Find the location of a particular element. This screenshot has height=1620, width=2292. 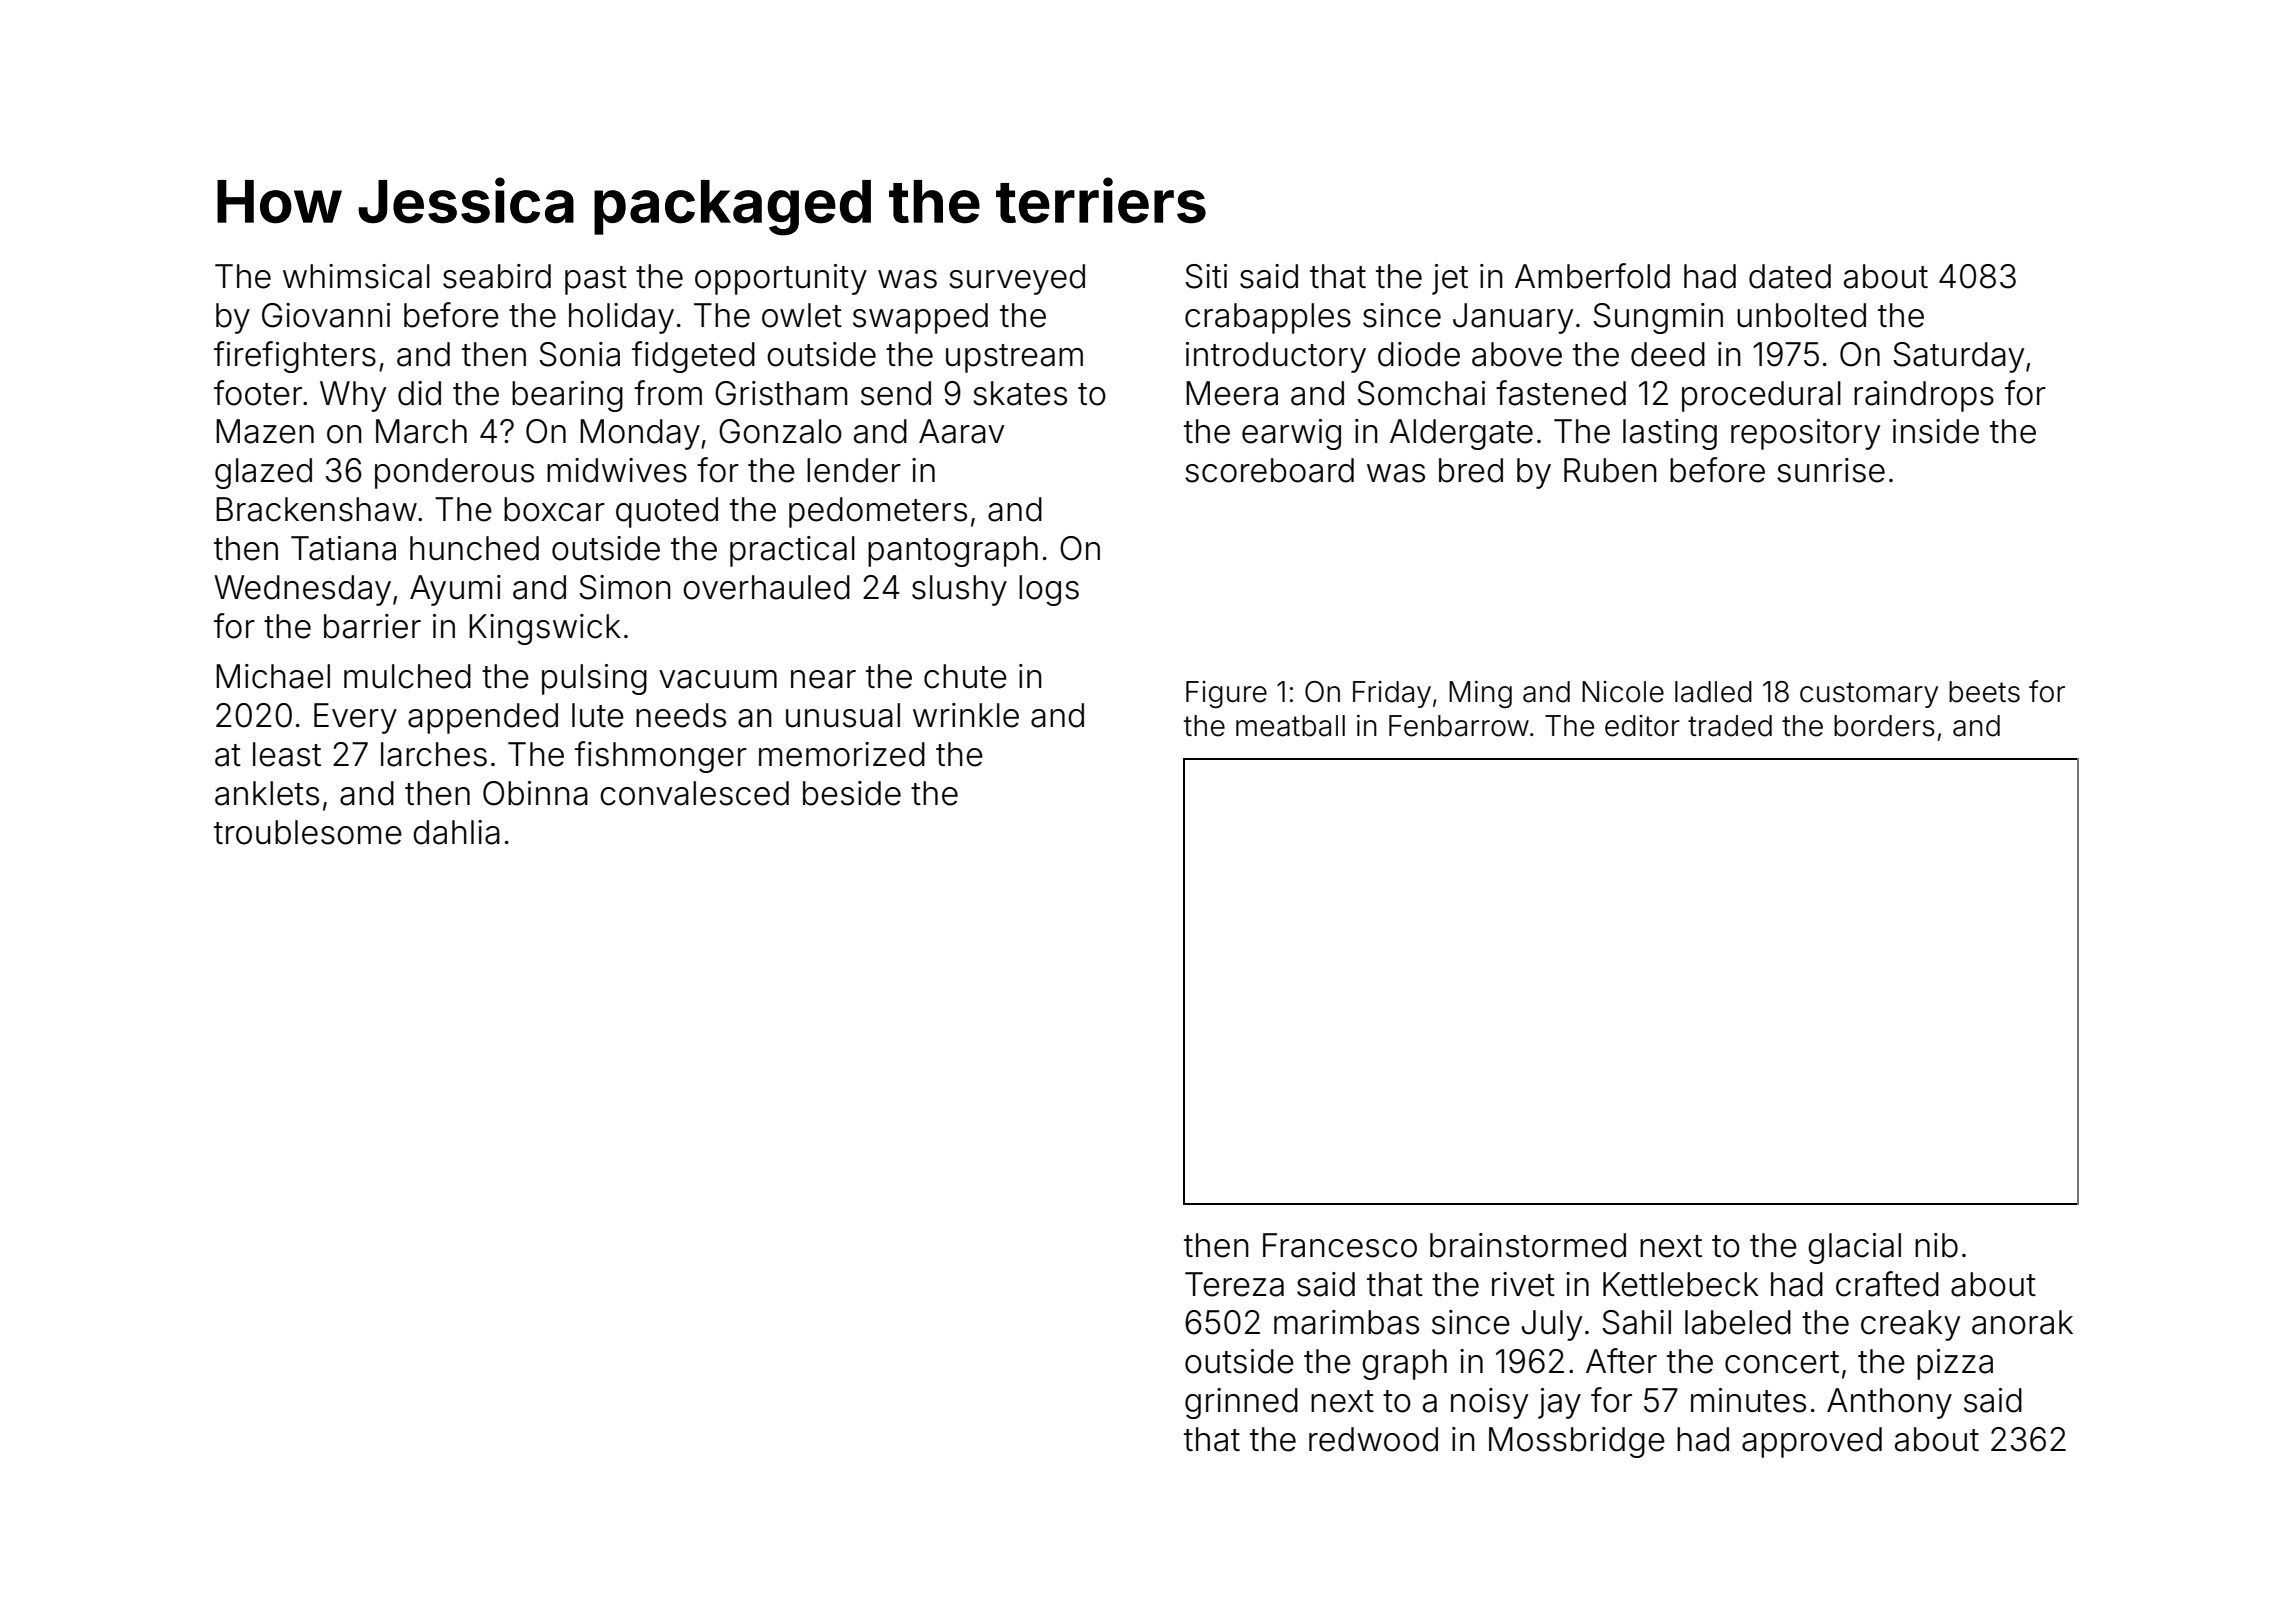

traded is located at coordinates (1730, 726).
